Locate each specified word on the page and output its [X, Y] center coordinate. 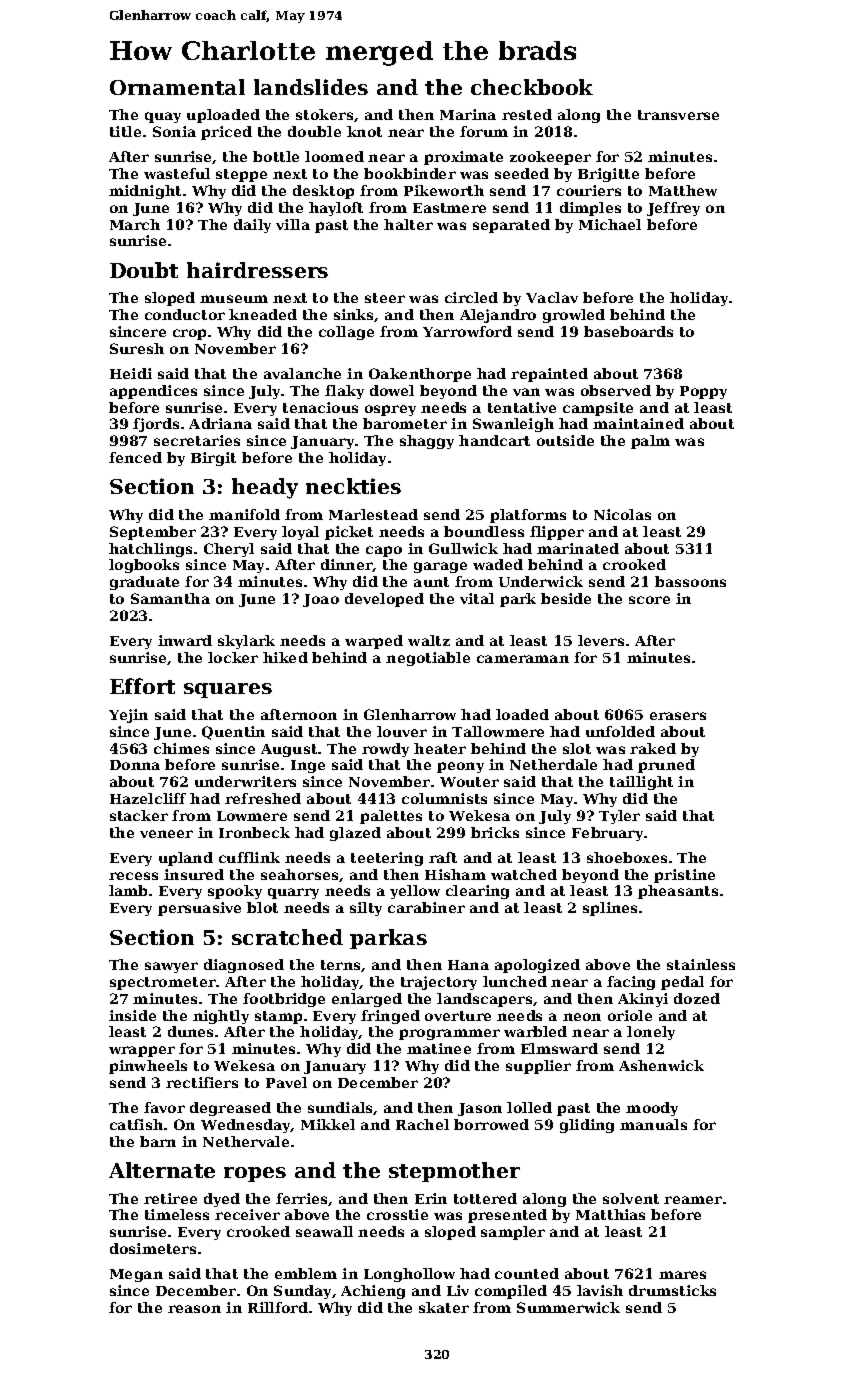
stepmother [454, 1172]
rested [527, 114]
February [607, 834]
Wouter [469, 782]
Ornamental [177, 87]
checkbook [532, 87]
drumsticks [672, 1290]
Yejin [128, 716]
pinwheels [148, 1067]
